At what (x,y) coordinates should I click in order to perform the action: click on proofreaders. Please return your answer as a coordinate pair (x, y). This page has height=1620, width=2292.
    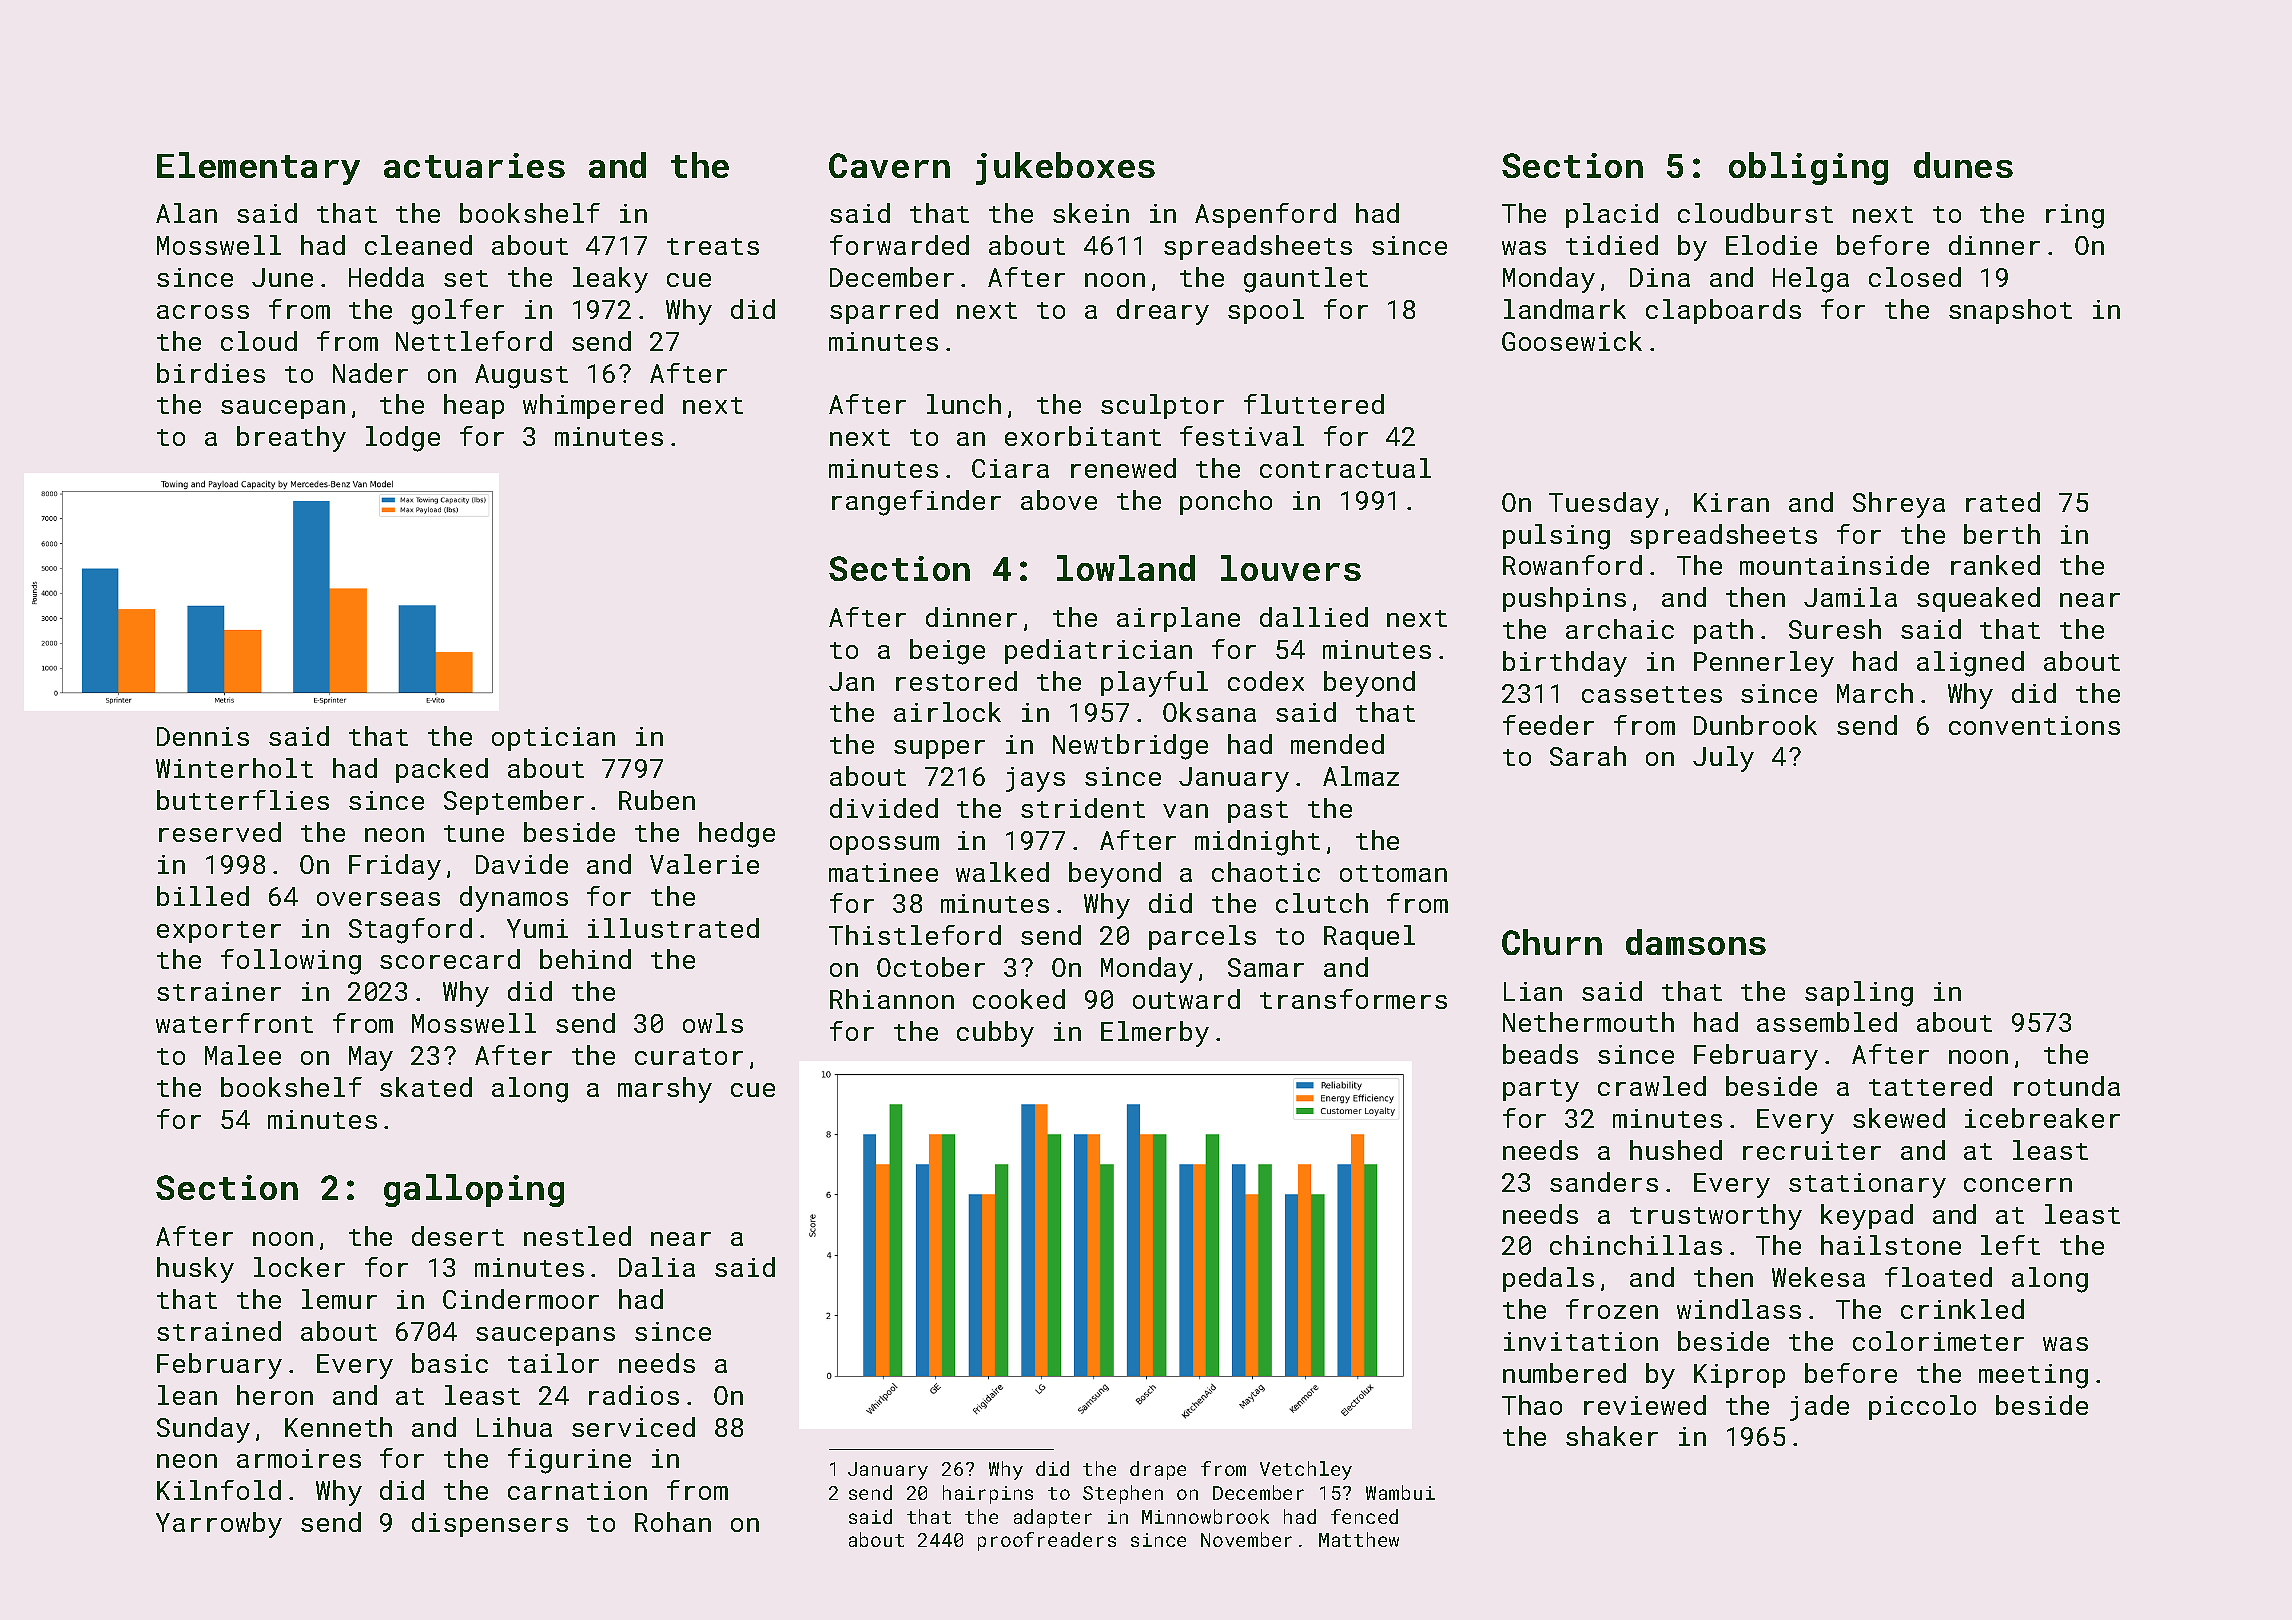
    Looking at the image, I should click on (1047, 1541).
